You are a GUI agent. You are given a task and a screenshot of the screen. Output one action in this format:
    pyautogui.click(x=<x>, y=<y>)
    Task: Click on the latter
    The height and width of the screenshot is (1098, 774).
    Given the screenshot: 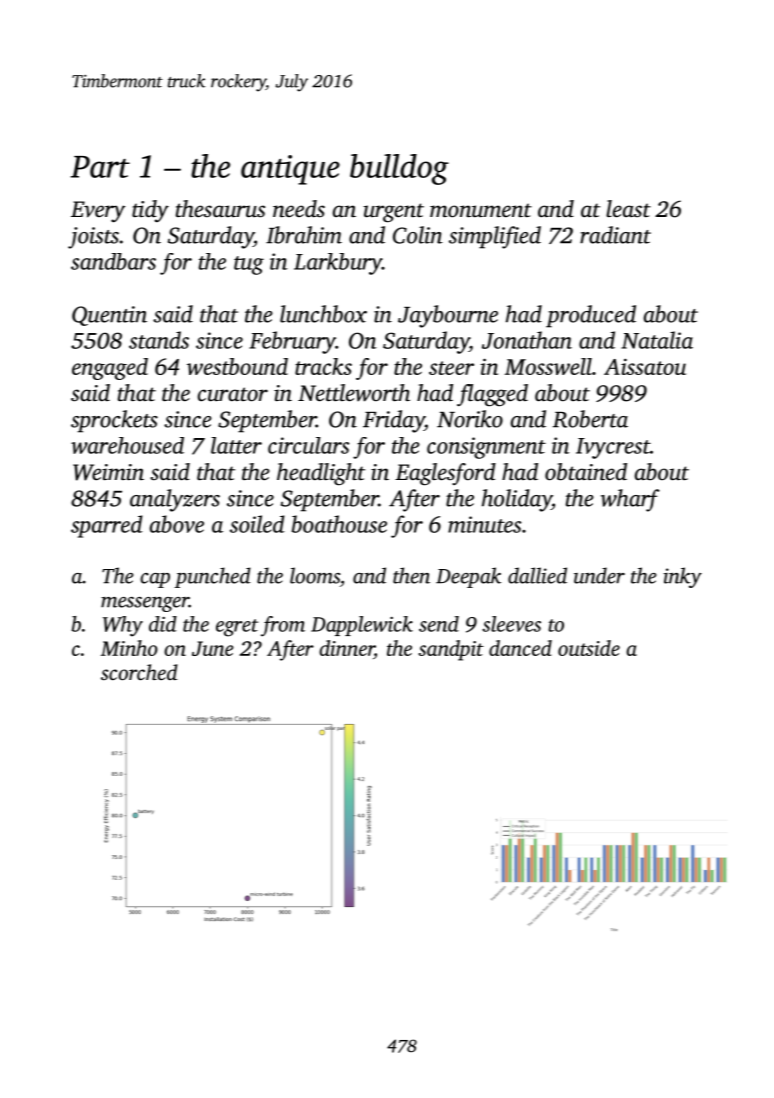 What is the action you would take?
    pyautogui.click(x=236, y=445)
